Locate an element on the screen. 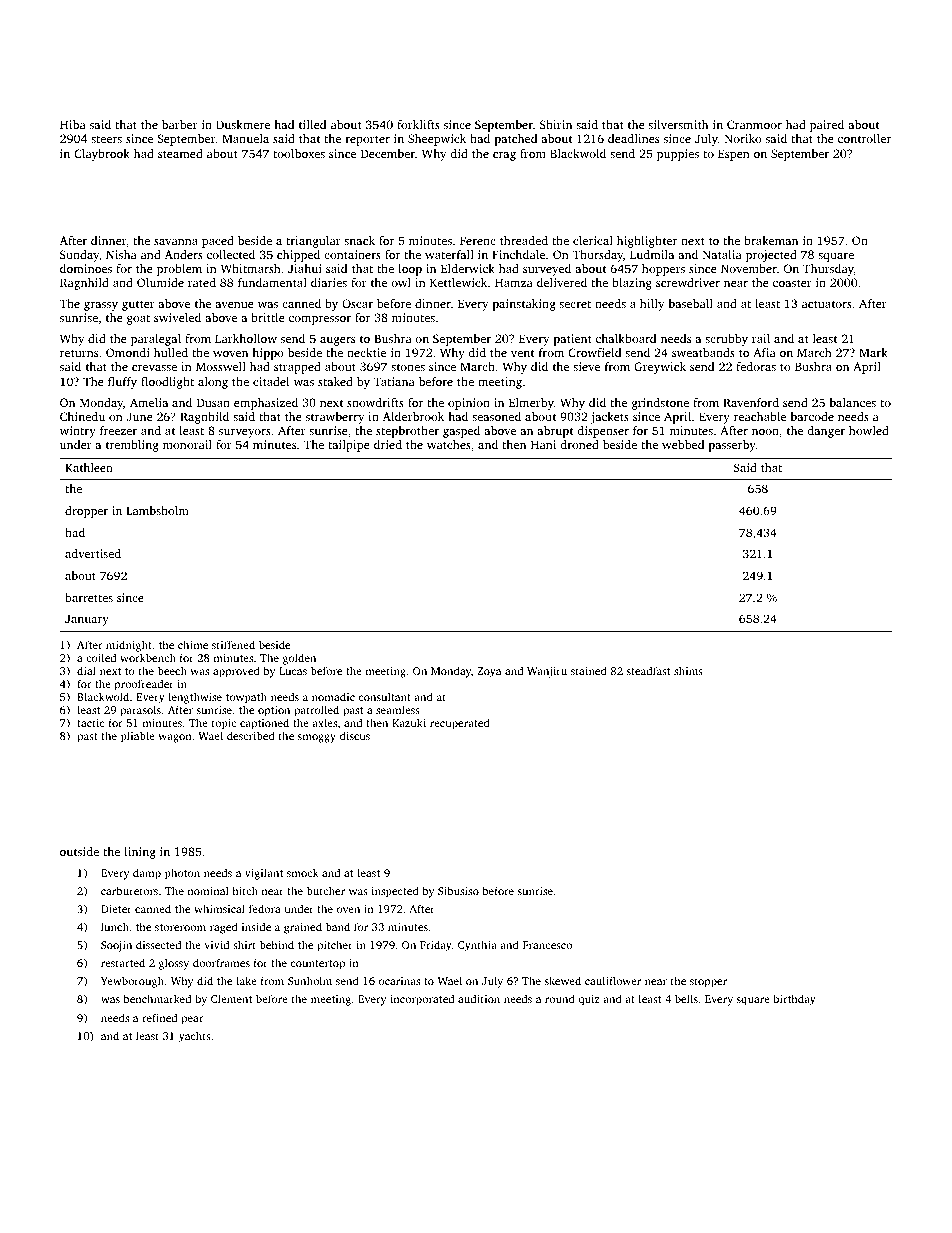 This screenshot has width=952, height=1233. Hiba is located at coordinates (73, 124).
